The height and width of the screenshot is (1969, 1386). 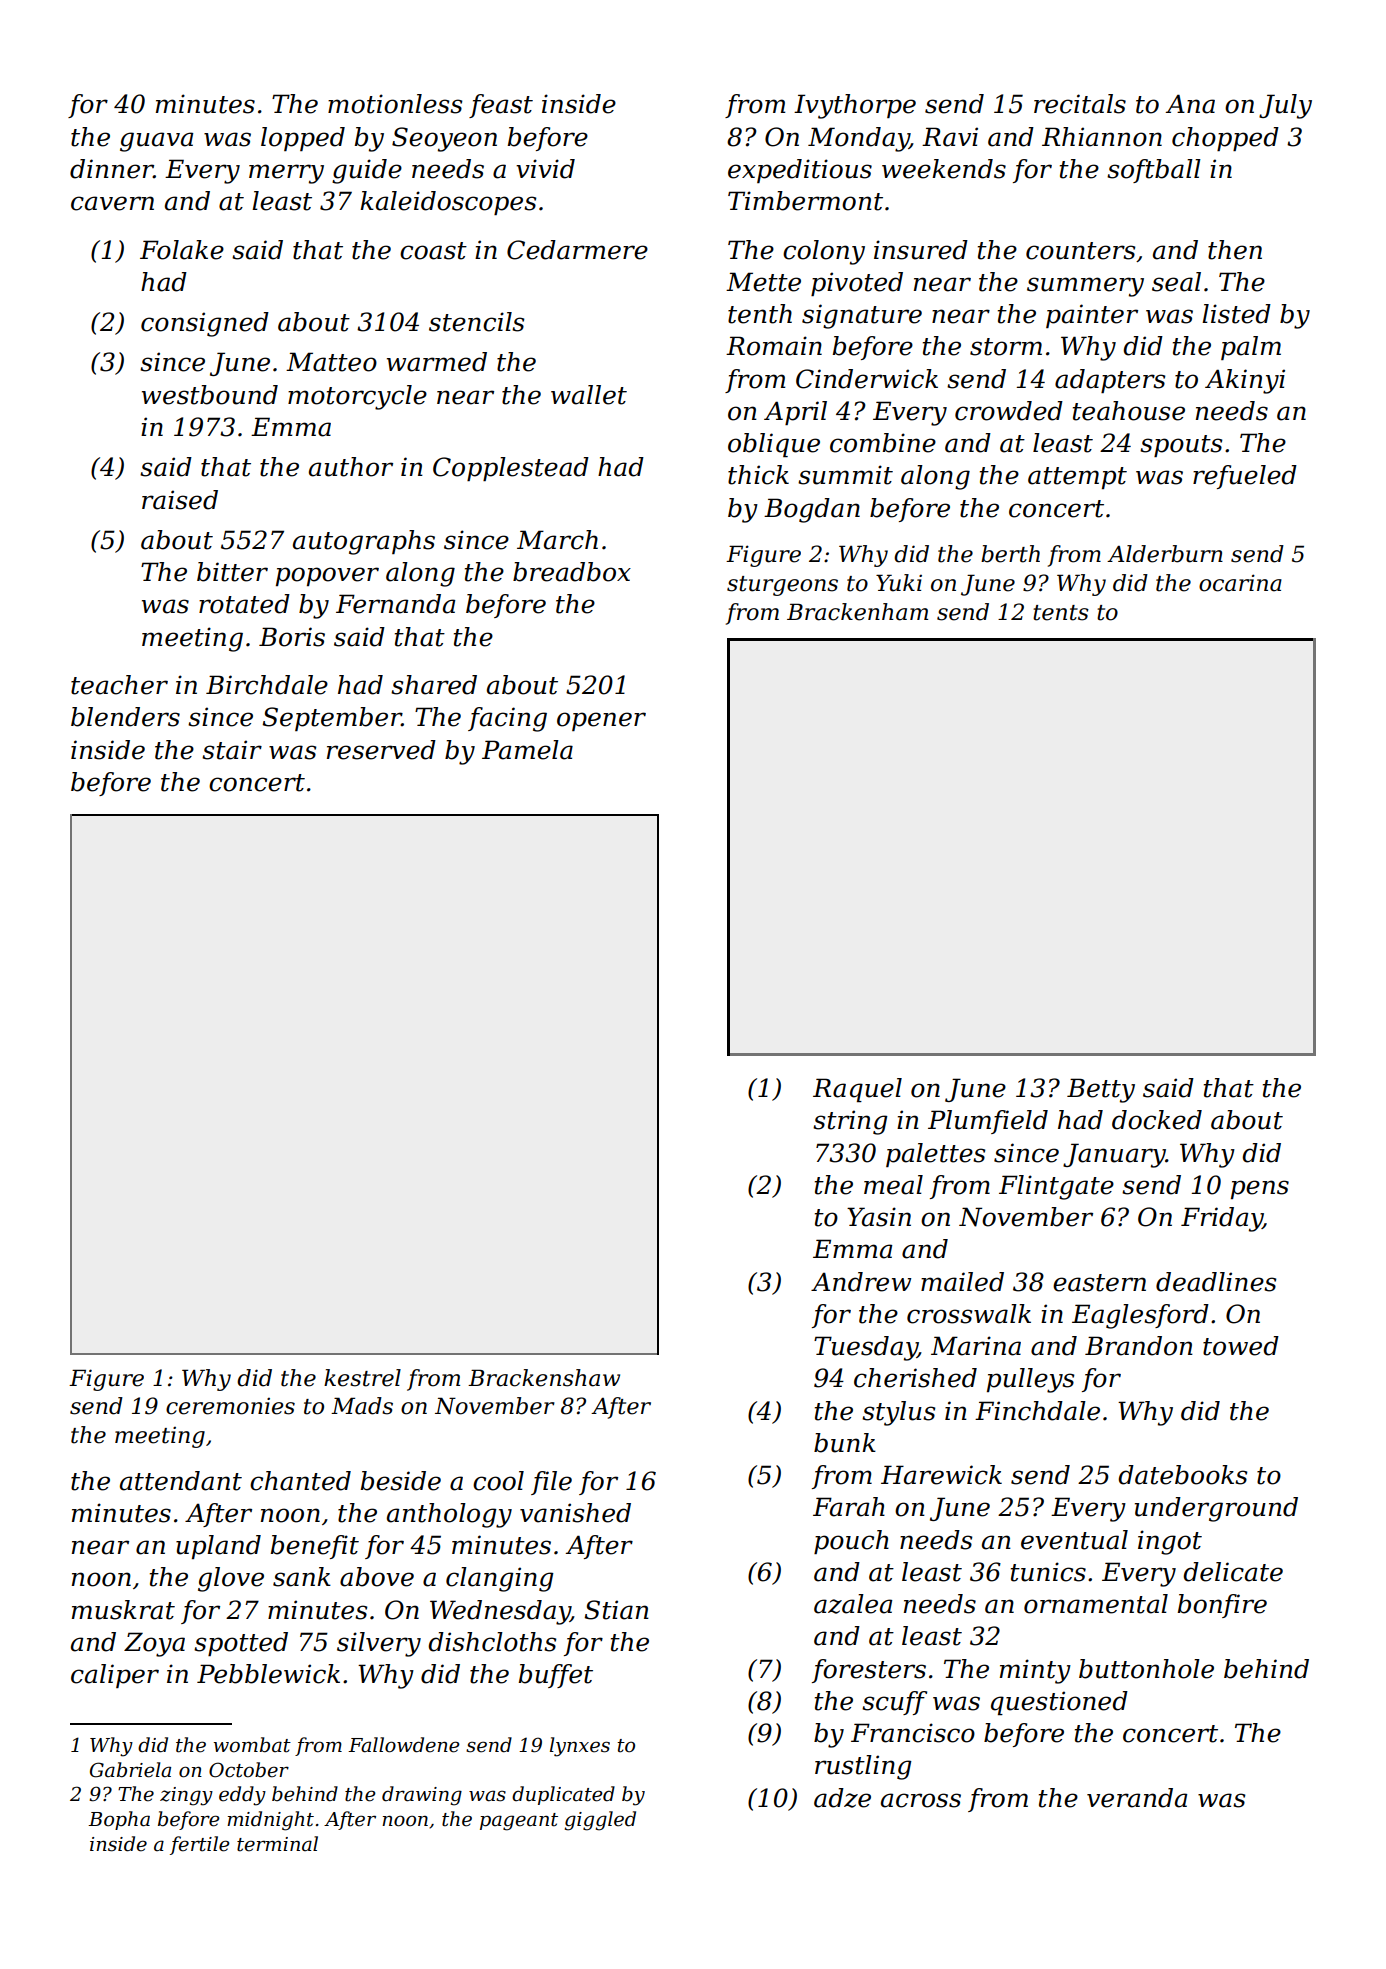 I want to click on stair, so click(x=232, y=750).
